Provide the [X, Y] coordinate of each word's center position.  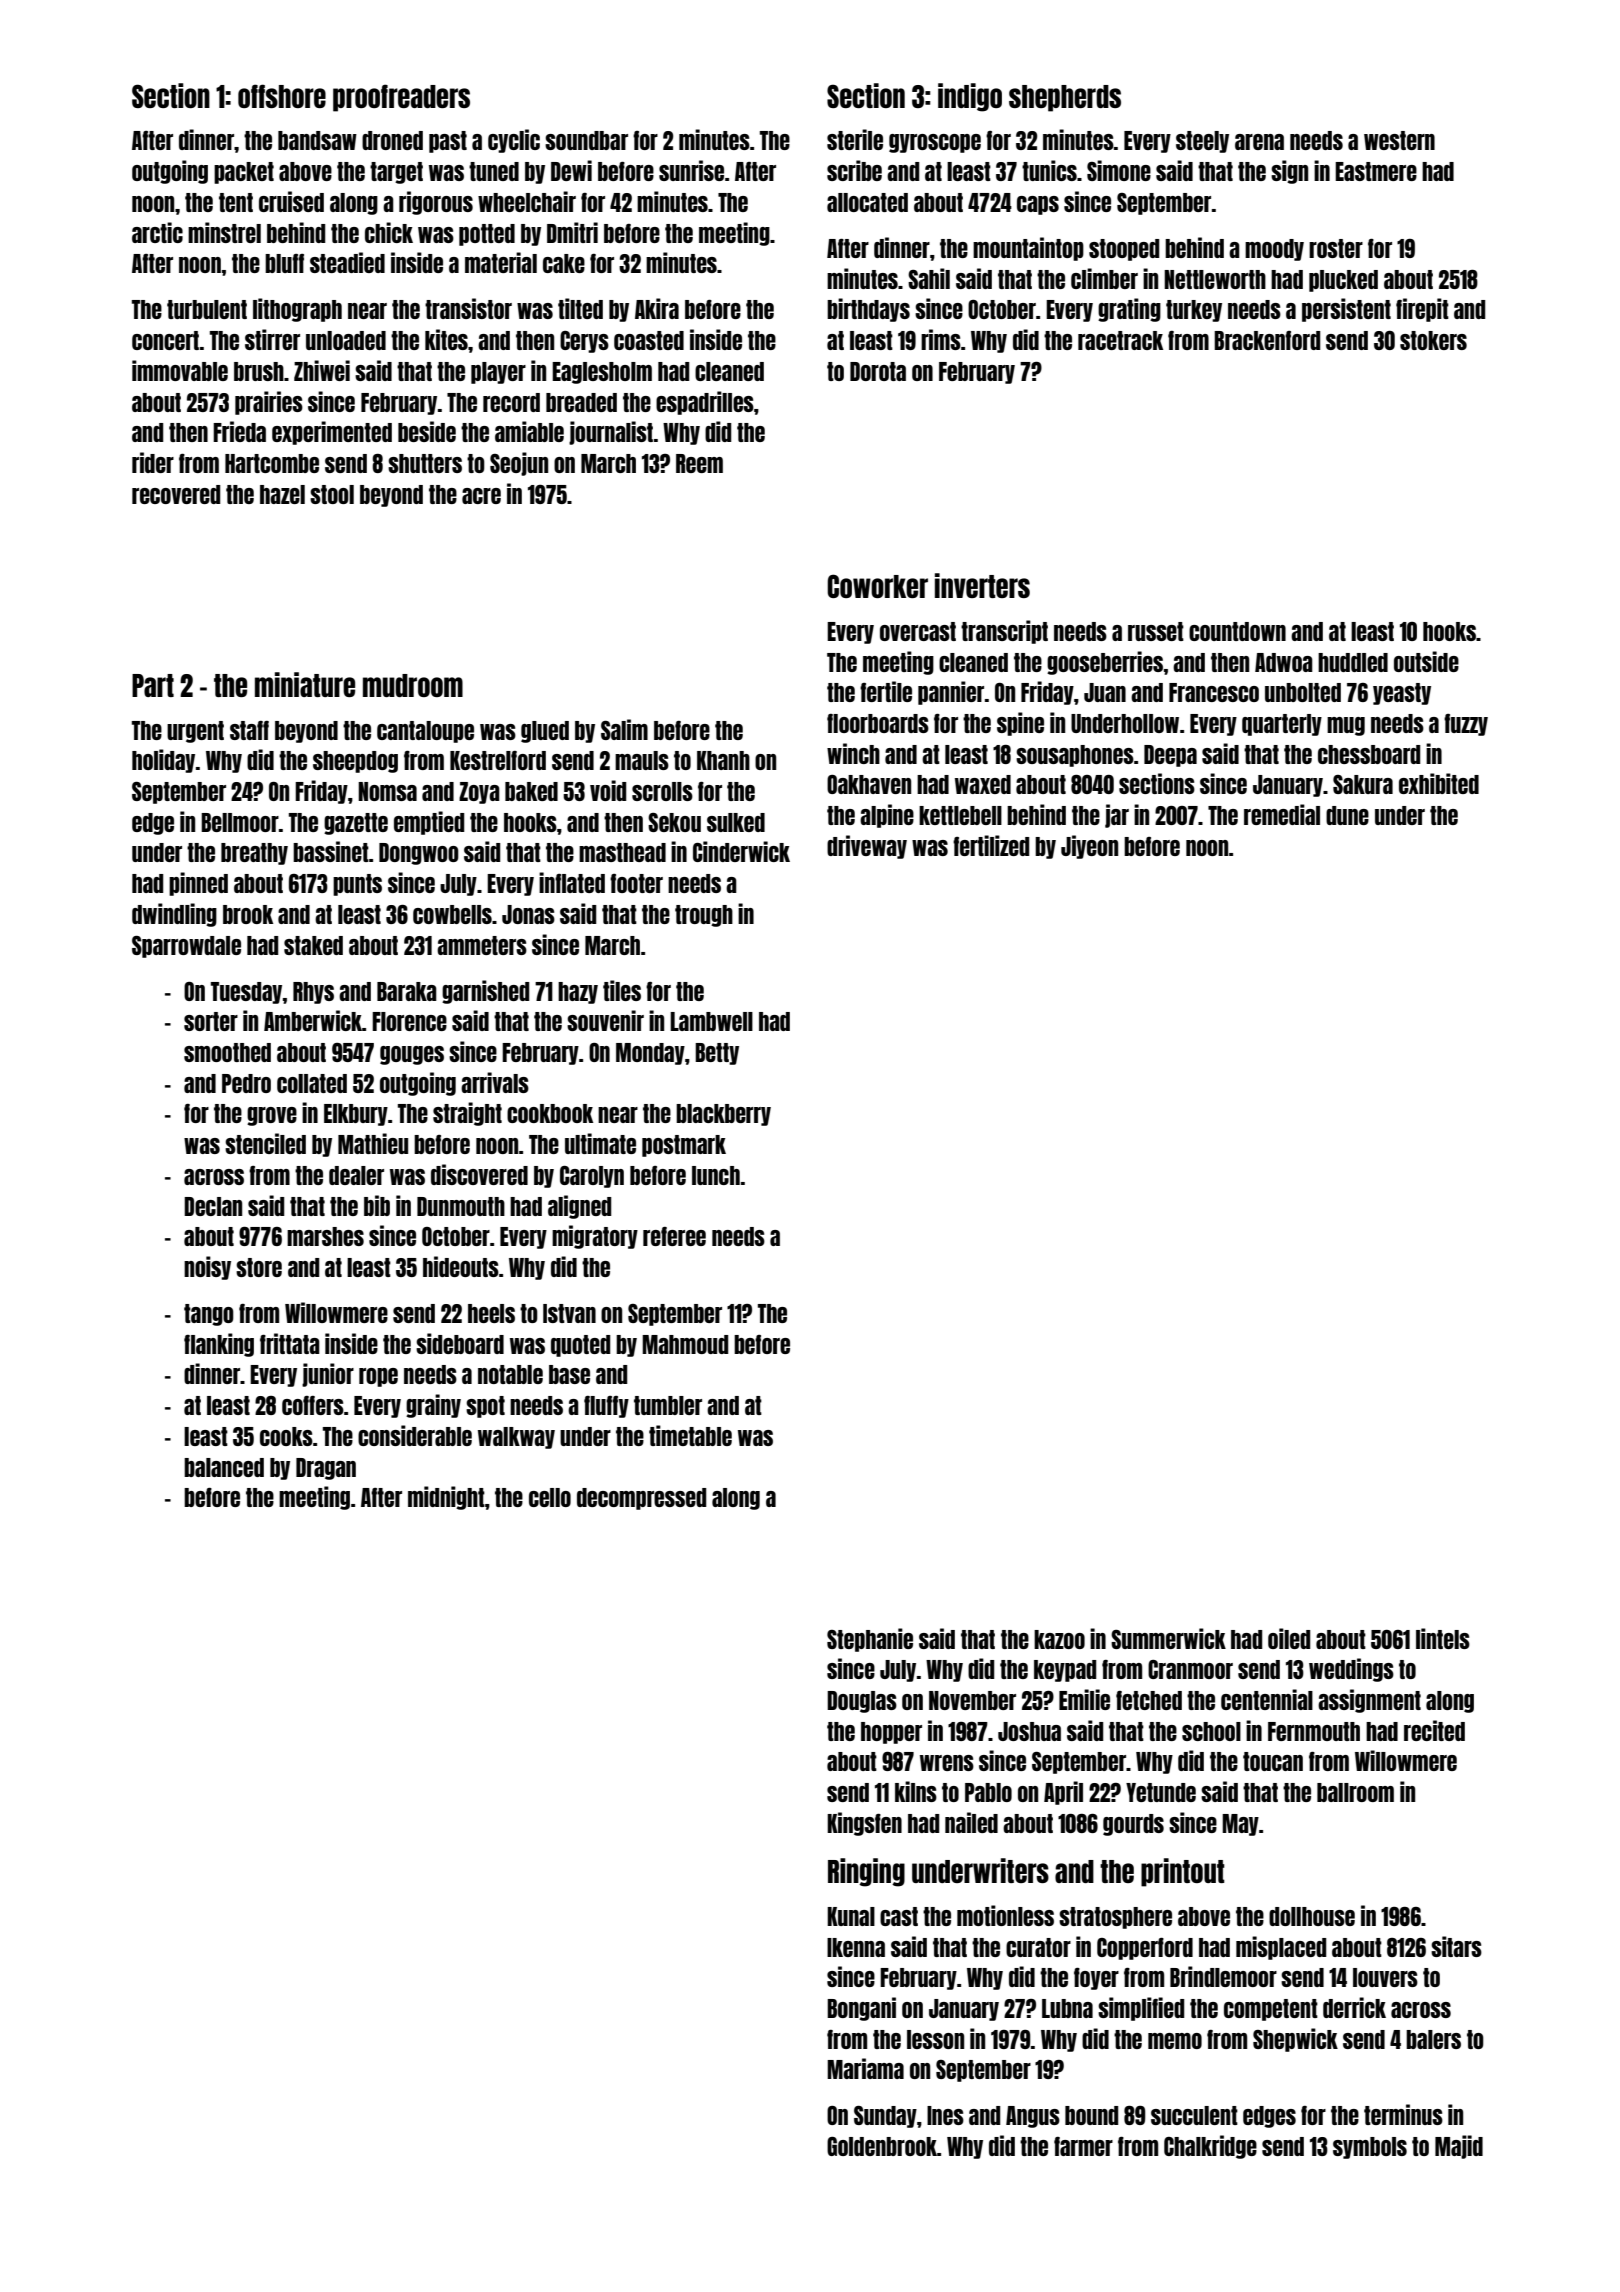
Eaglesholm [602, 373]
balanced [224, 1467]
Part [153, 685]
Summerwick [1168, 1638]
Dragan [326, 1469]
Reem [699, 463]
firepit [1422, 310]
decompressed [641, 1499]
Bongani [861, 2009]
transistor [468, 308]
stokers [1433, 340]
